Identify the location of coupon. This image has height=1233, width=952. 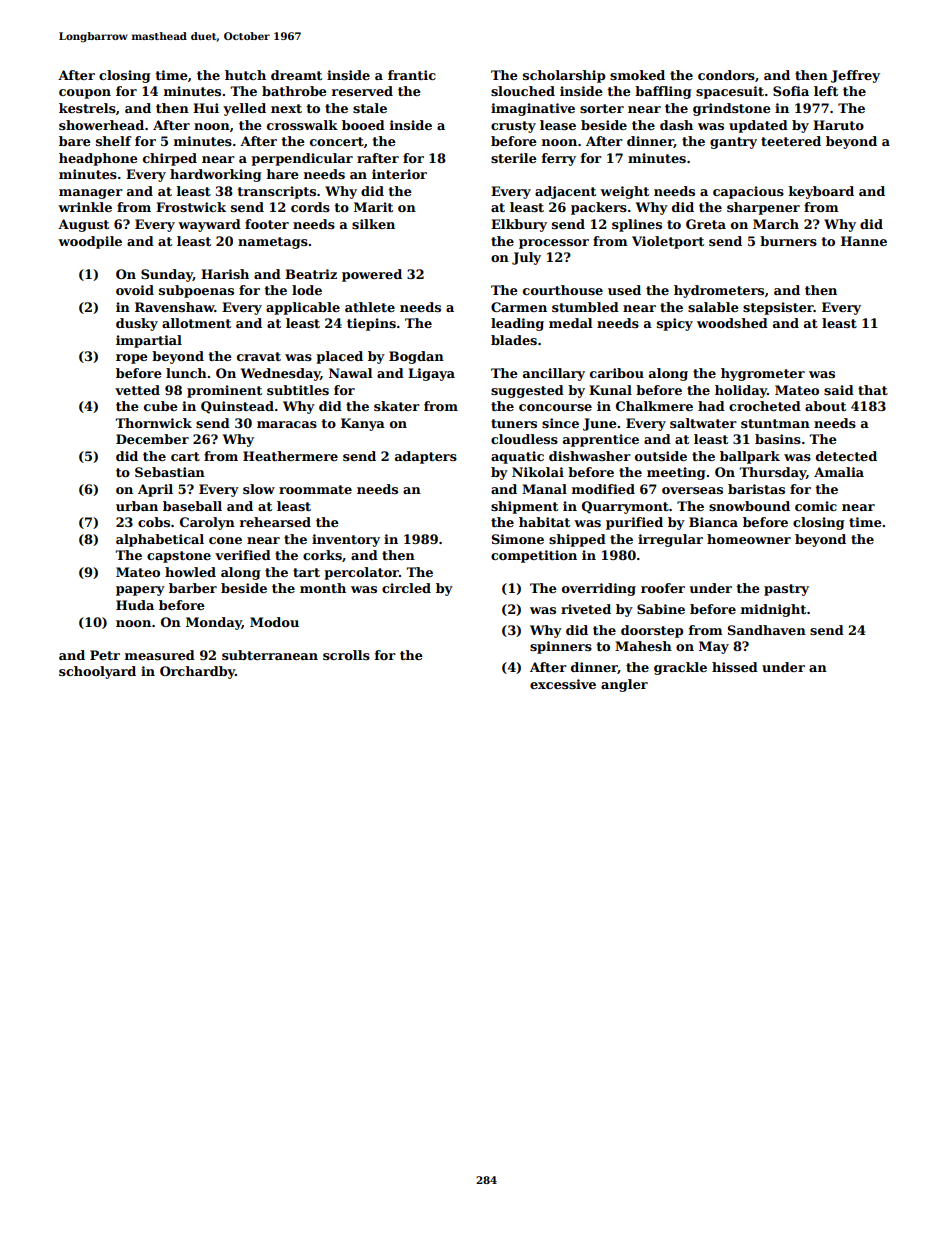
(85, 94).
